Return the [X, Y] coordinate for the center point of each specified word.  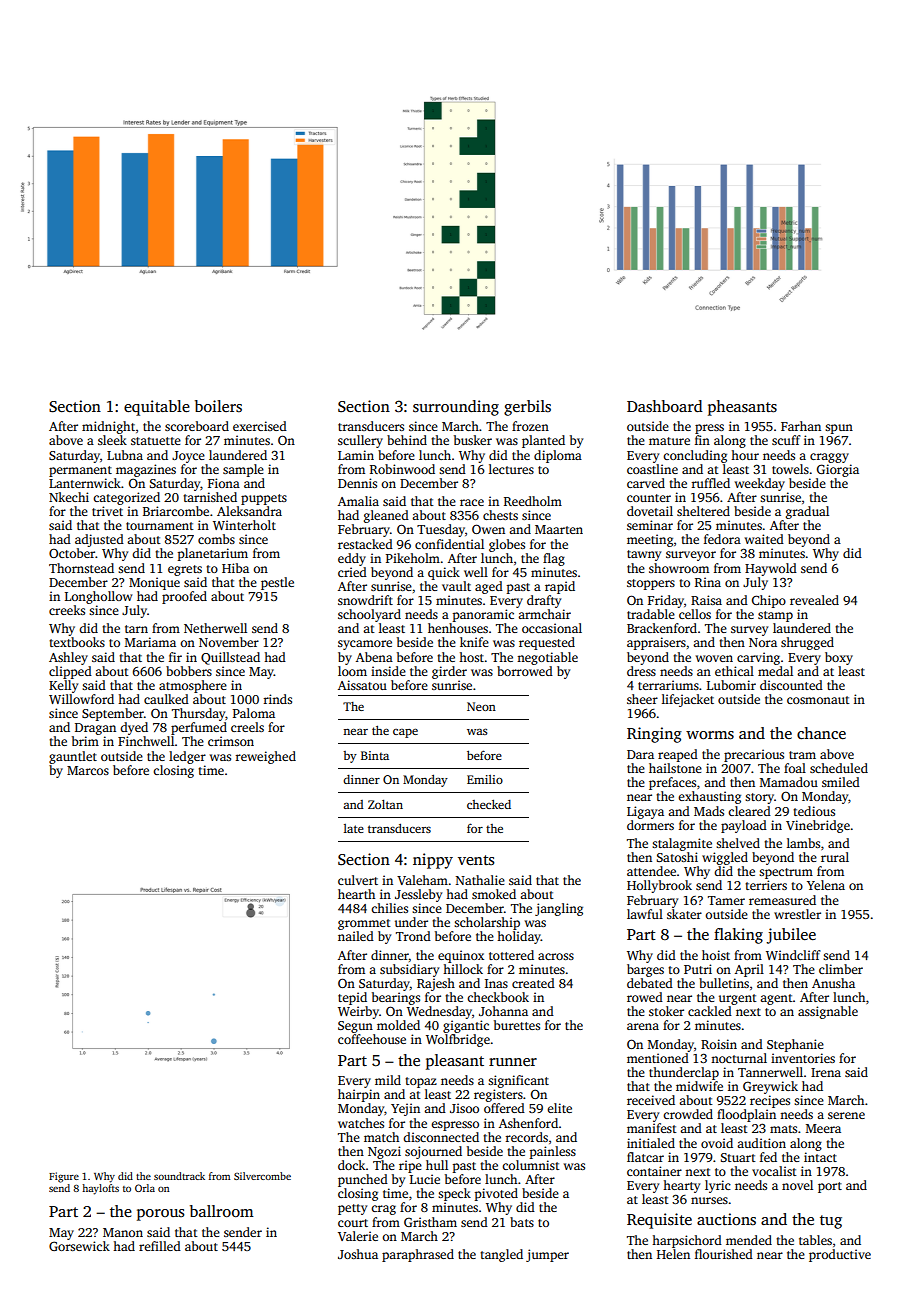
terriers [766, 885]
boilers [218, 406]
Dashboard [665, 406]
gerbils [527, 408]
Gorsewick [79, 1246]
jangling [559, 909]
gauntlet [73, 757]
